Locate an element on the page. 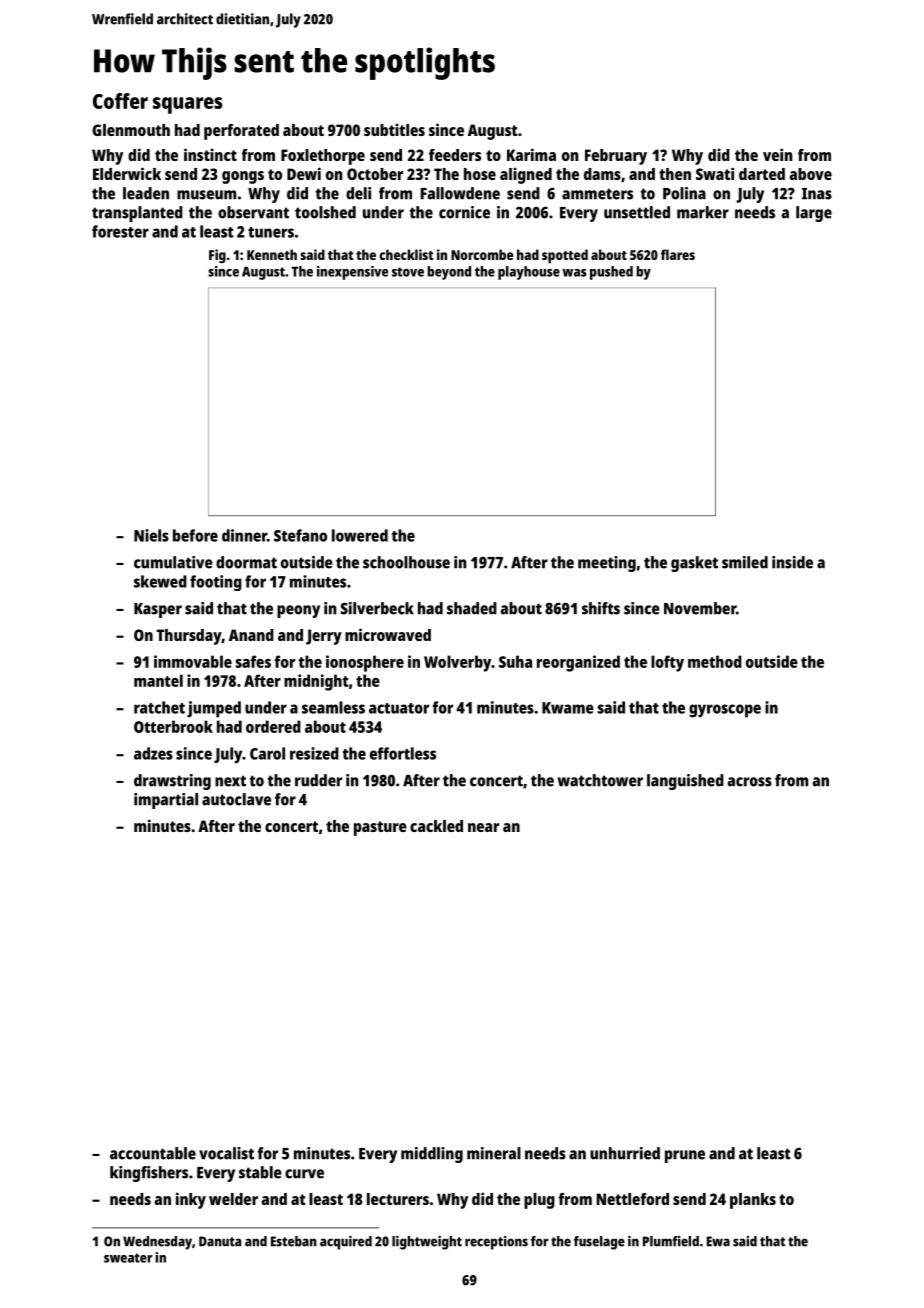 The height and width of the image is (1308, 924). forester is located at coordinates (120, 231).
